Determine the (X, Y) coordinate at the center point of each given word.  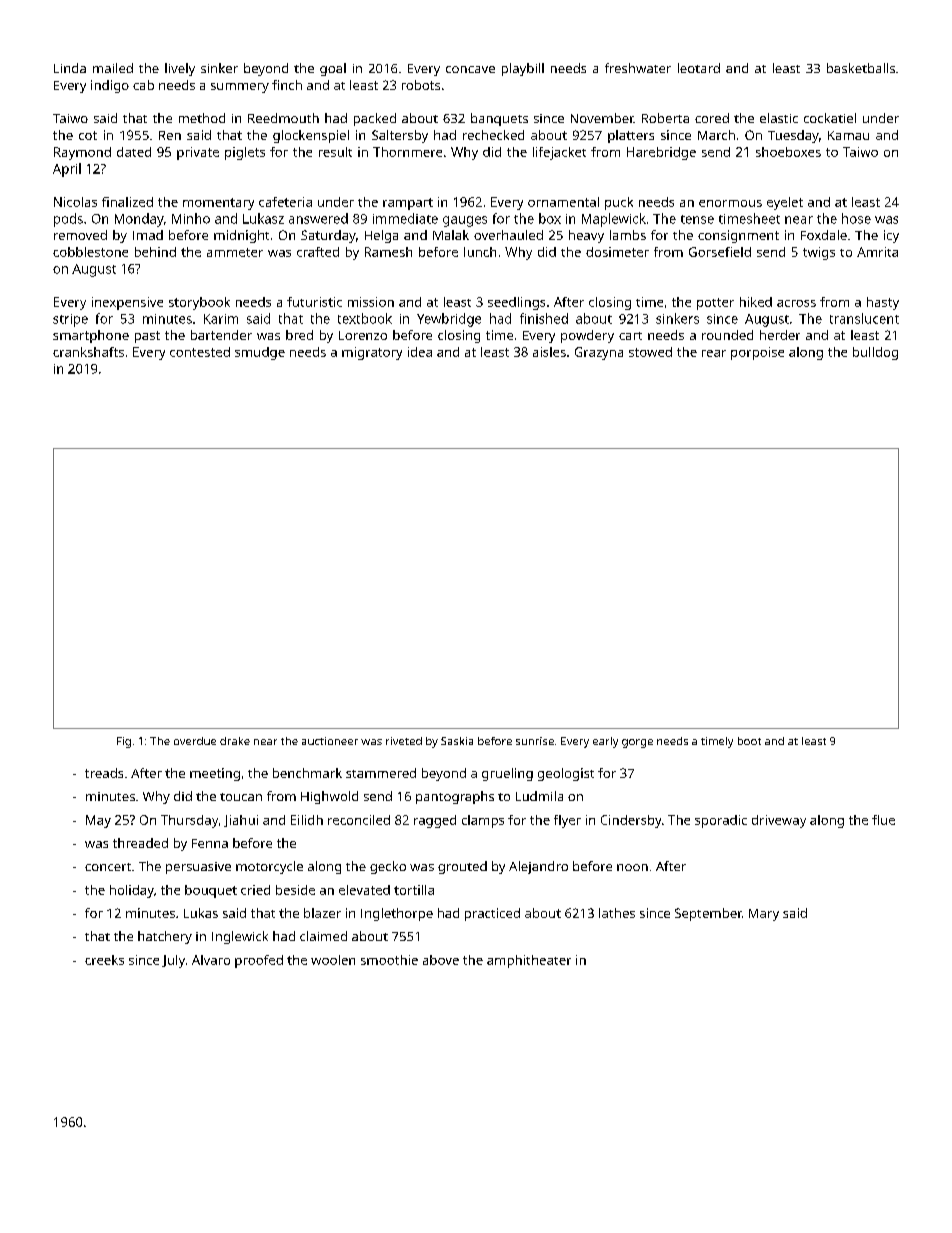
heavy (586, 236)
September (708, 914)
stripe (70, 320)
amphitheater (529, 961)
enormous (730, 203)
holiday (132, 891)
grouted (462, 867)
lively (180, 69)
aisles (549, 352)
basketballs (861, 68)
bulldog (875, 353)
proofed (259, 961)
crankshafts (88, 352)
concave (470, 69)
